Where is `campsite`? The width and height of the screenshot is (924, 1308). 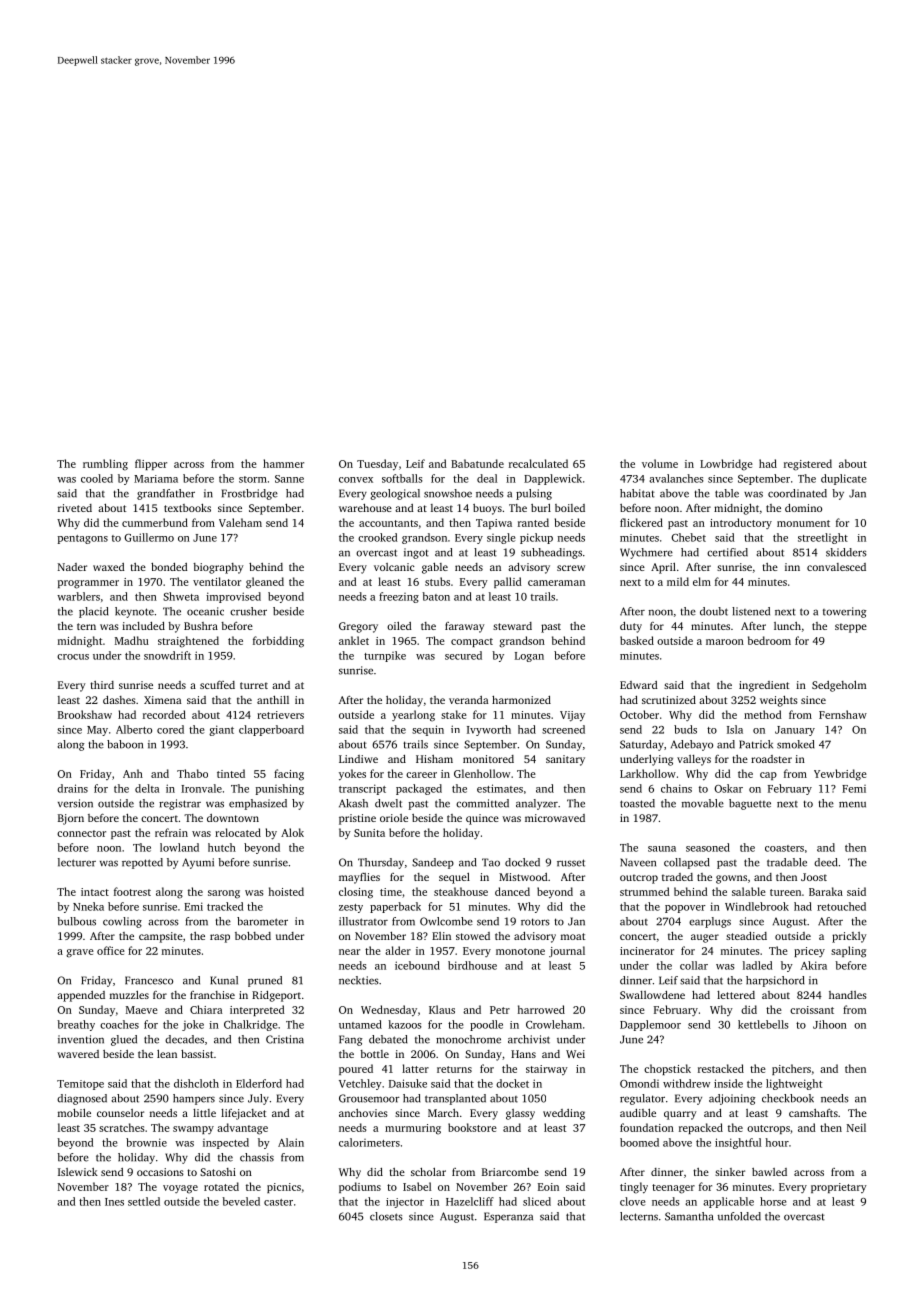
campsite is located at coordinates (161, 937).
